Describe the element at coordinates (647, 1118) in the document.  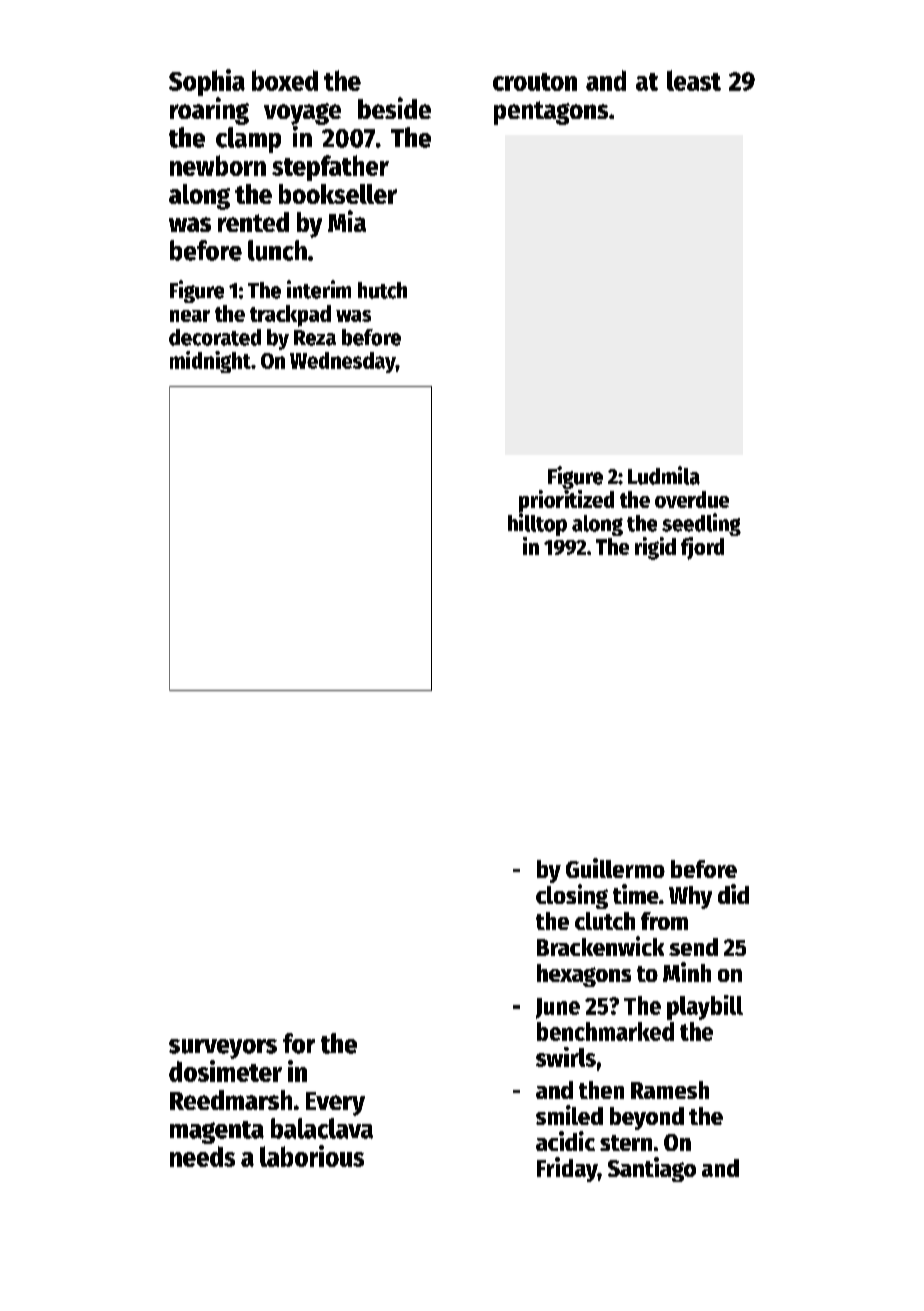
I see `beyond` at that location.
